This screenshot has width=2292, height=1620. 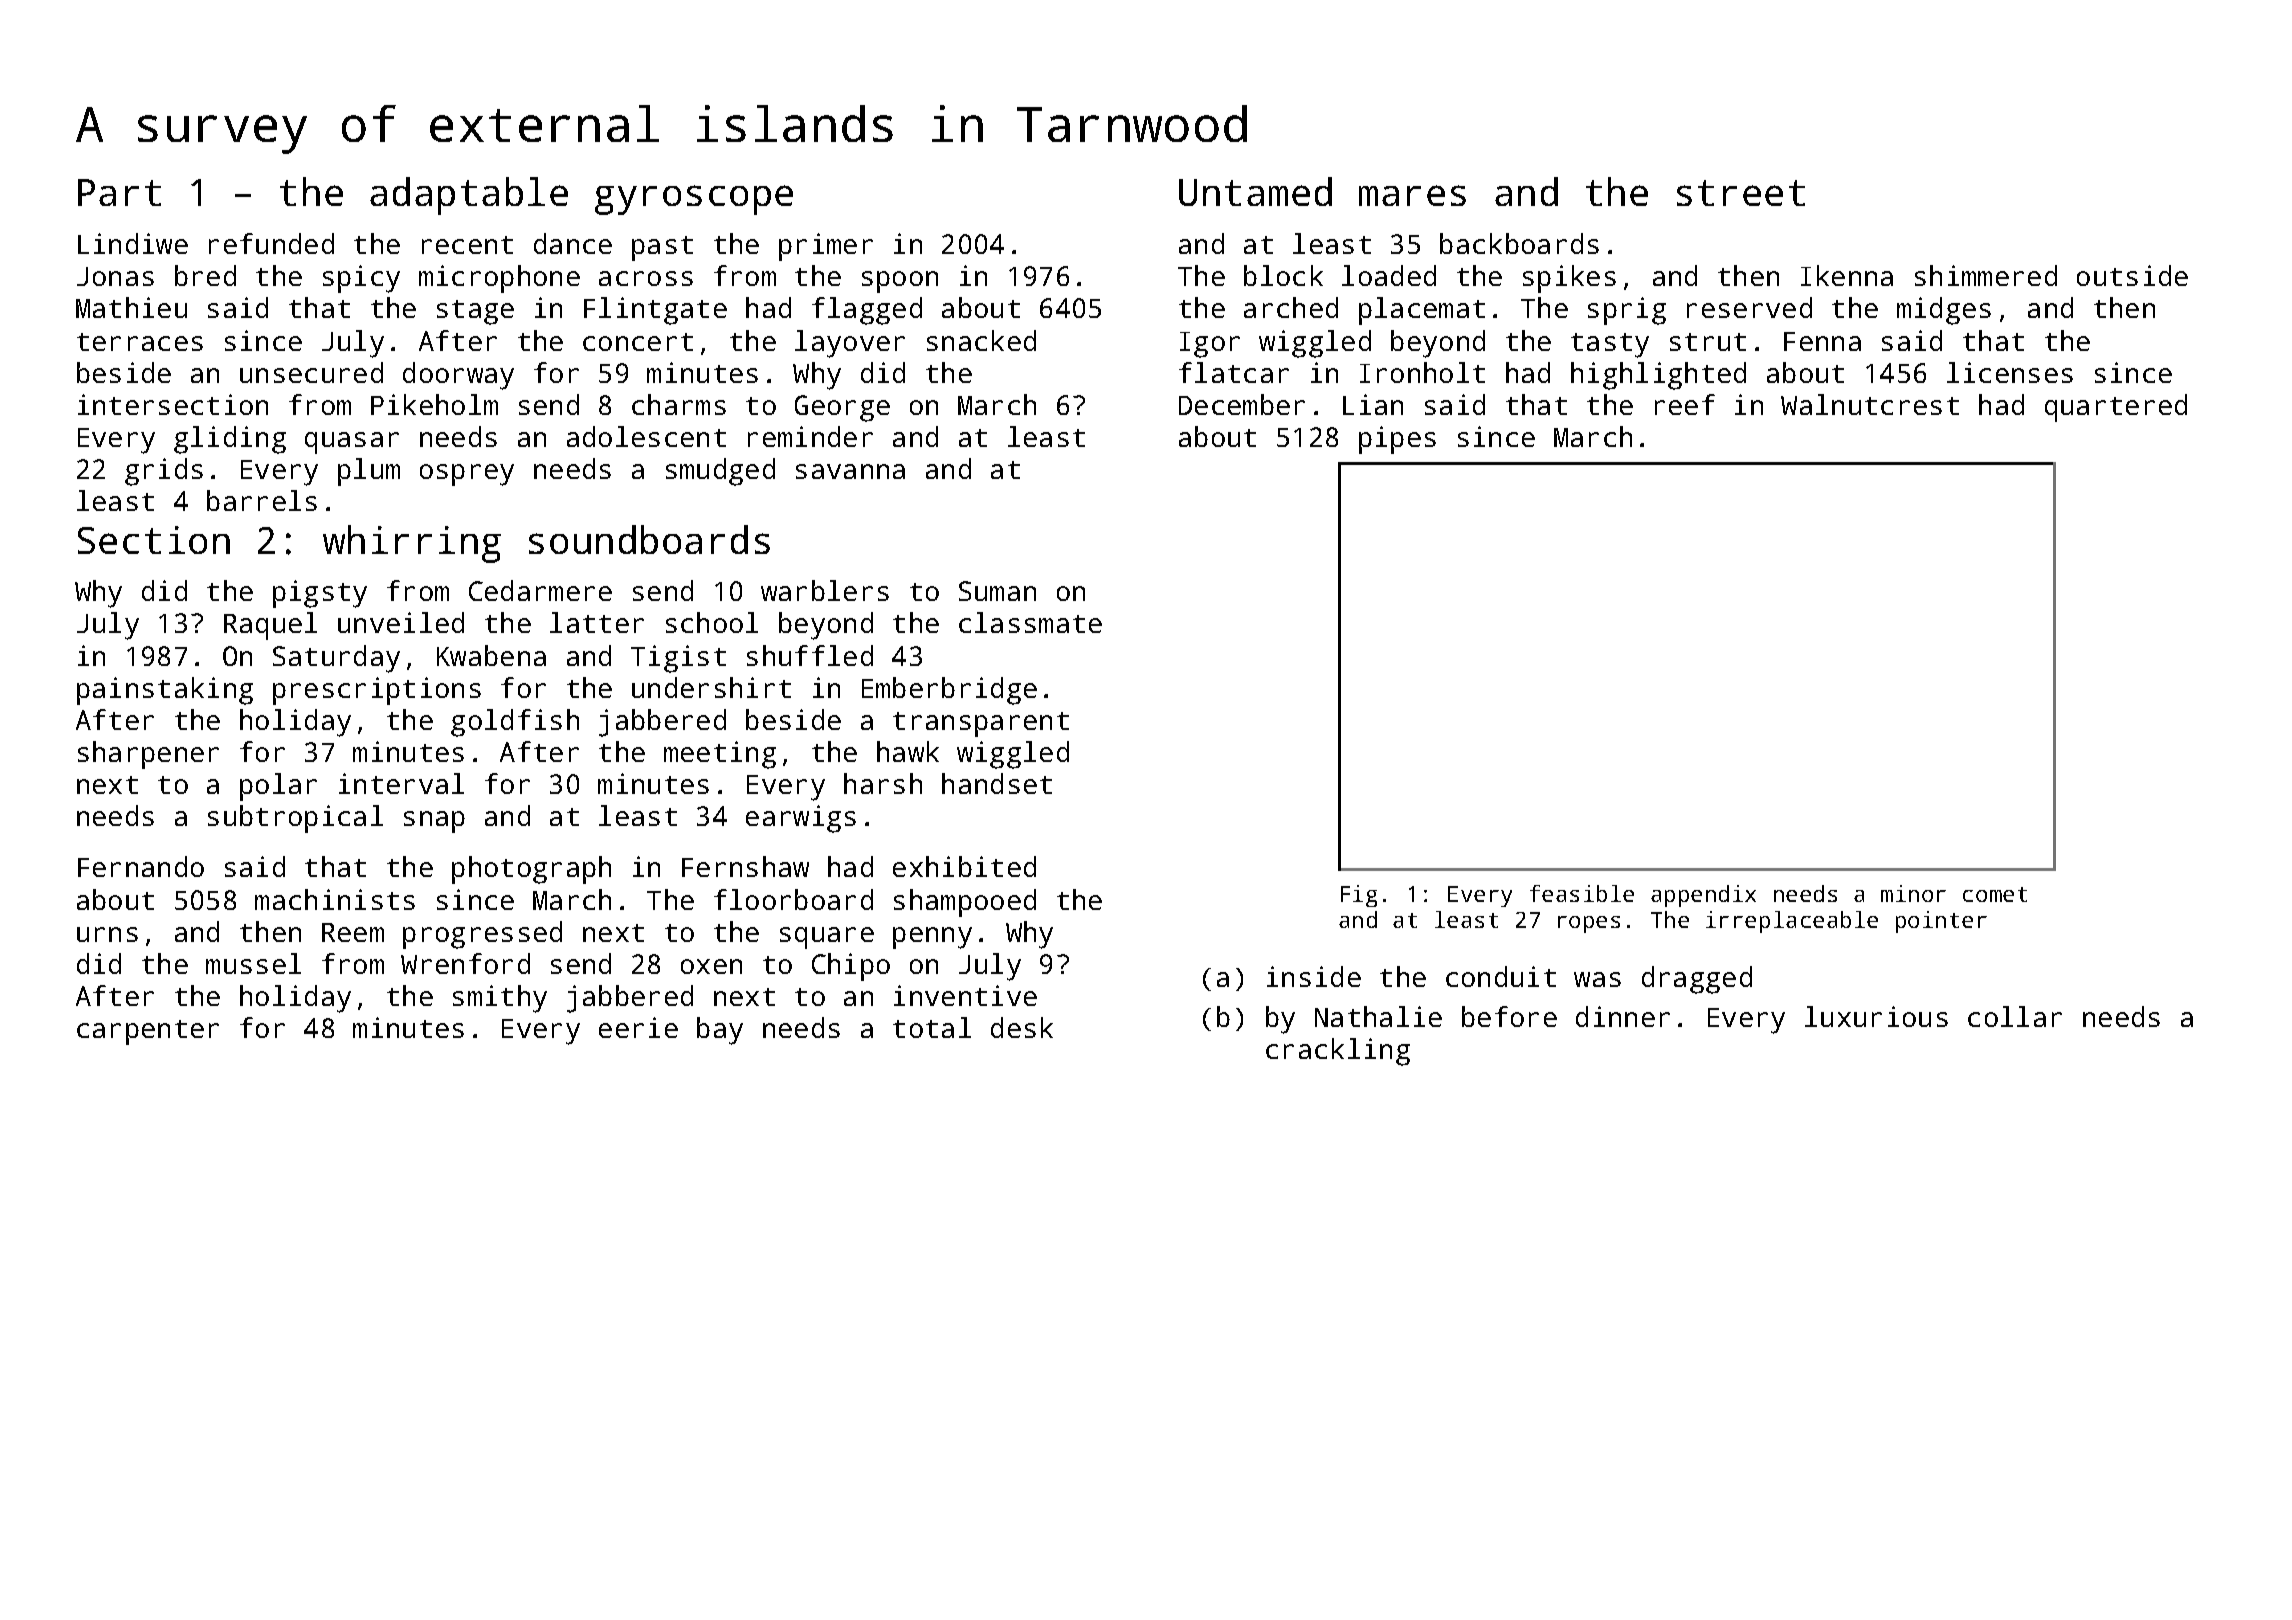 I want to click on Cedarmere, so click(x=540, y=590).
